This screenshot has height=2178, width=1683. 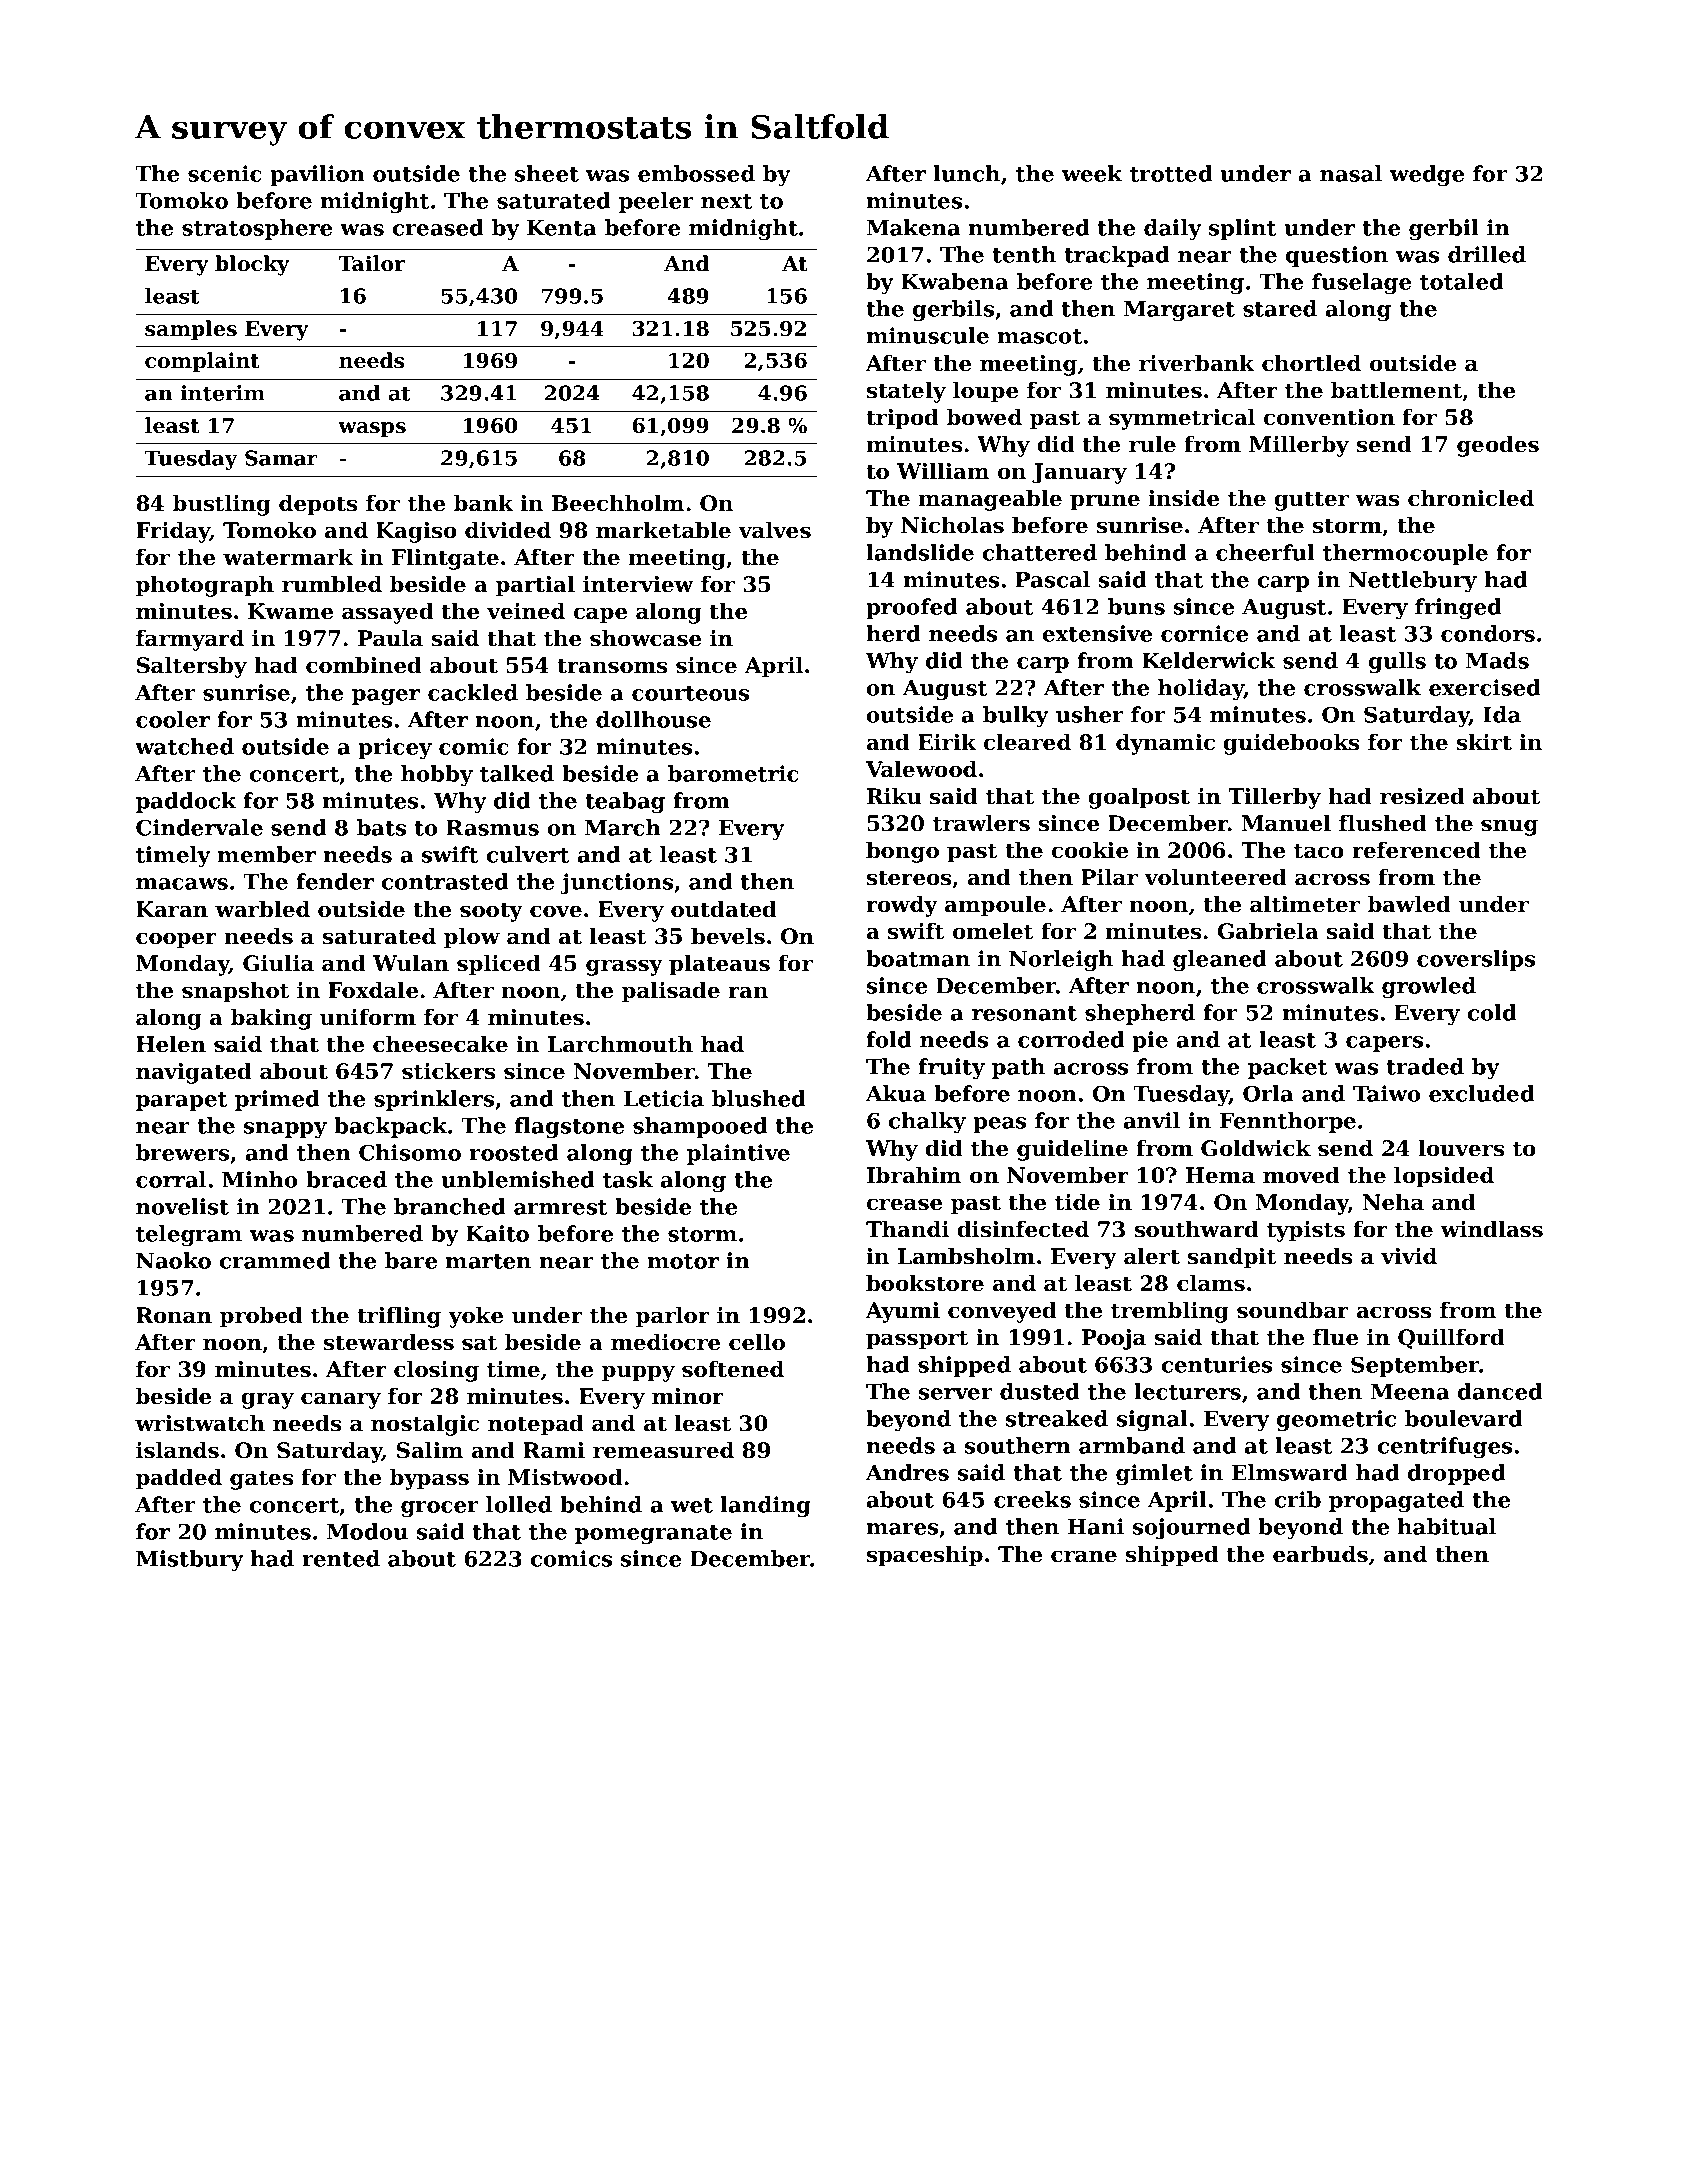 What do you see at coordinates (235, 992) in the screenshot?
I see `snapshot` at bounding box center [235, 992].
